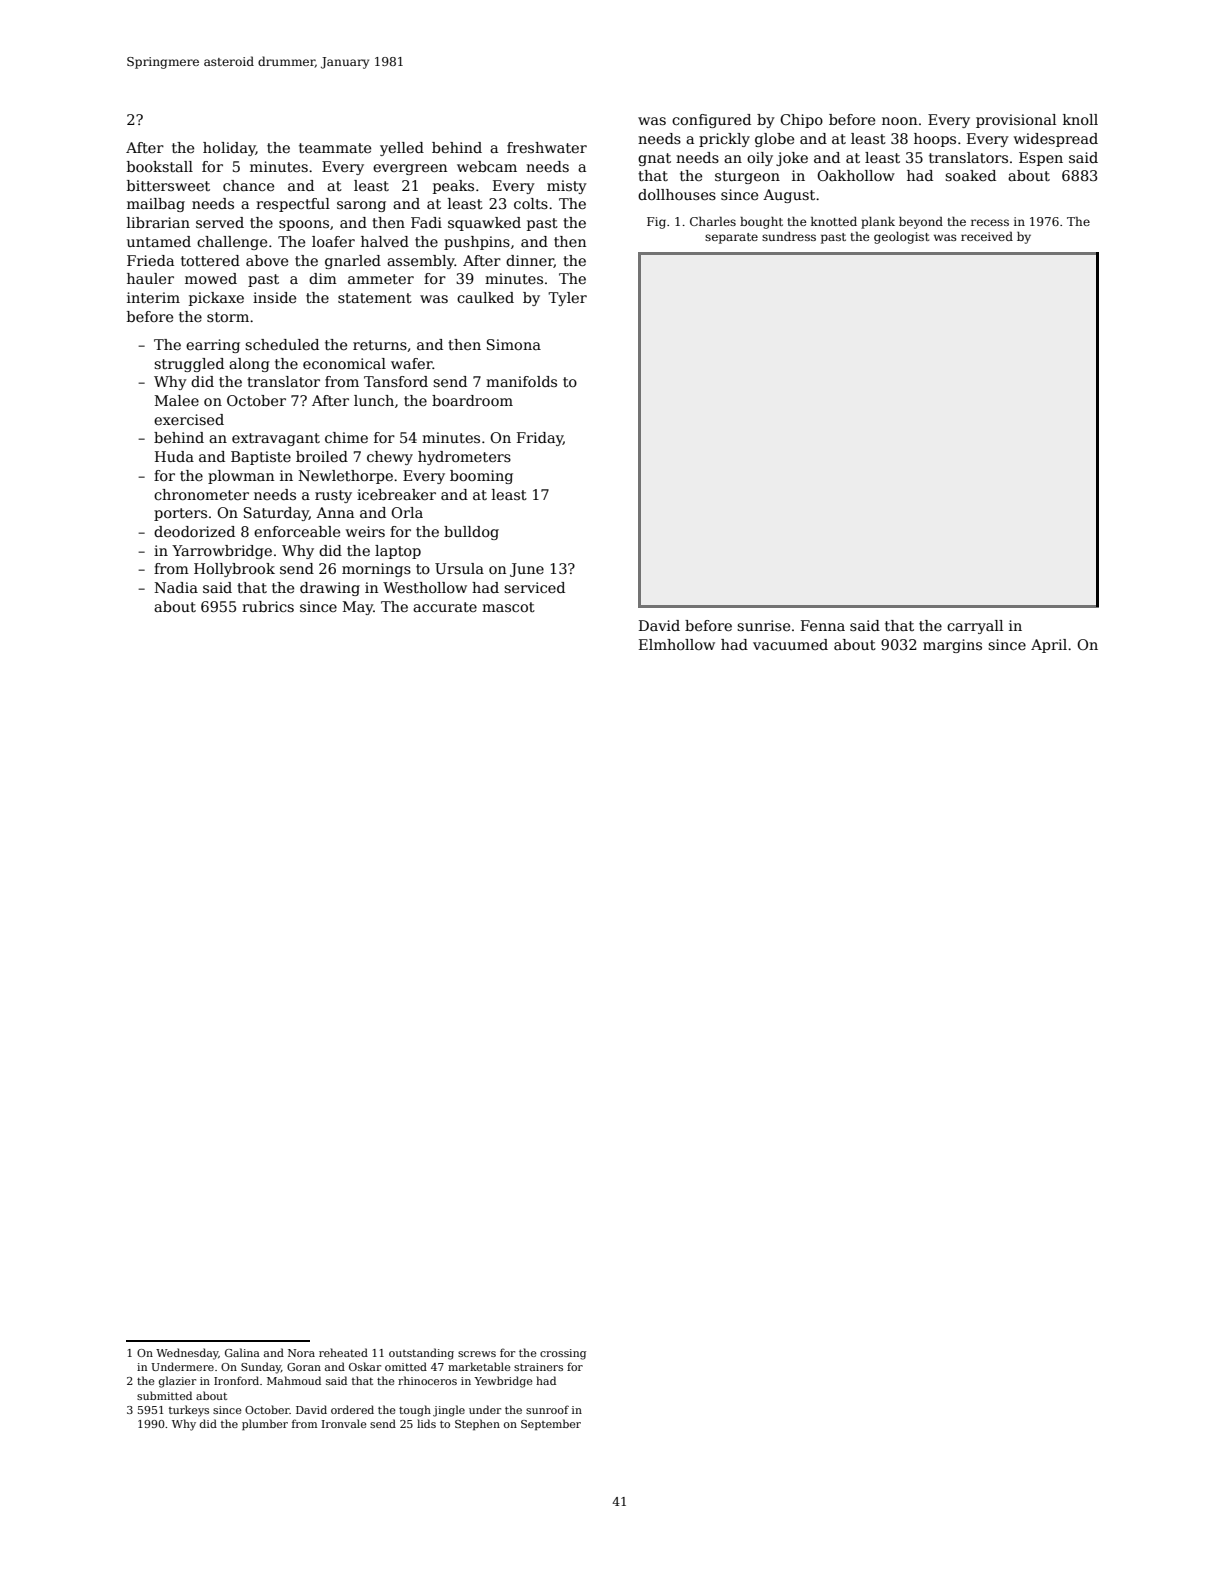  What do you see at coordinates (361, 206) in the screenshot?
I see `sarong` at bounding box center [361, 206].
